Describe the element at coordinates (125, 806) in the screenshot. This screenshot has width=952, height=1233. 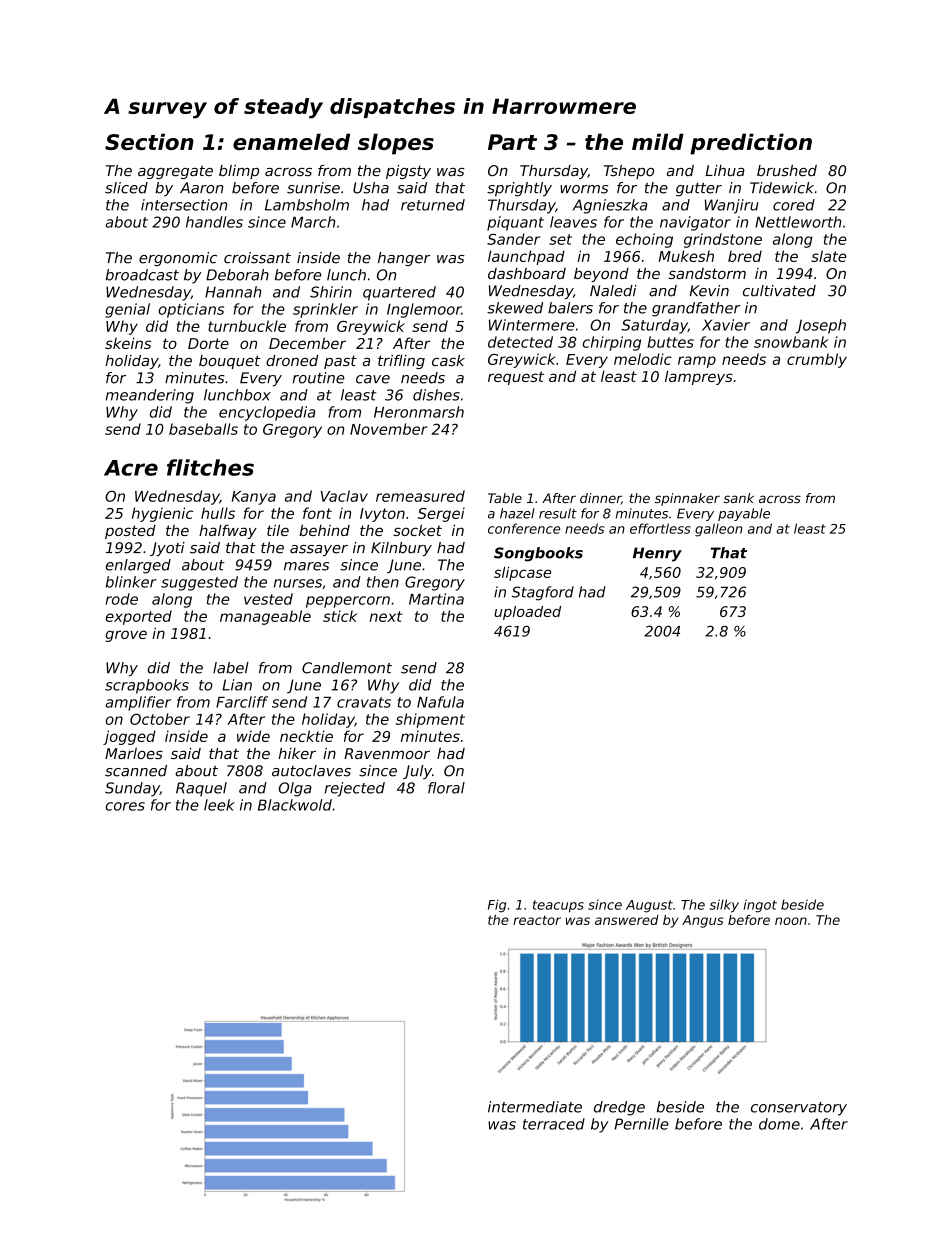
I see `cores` at that location.
